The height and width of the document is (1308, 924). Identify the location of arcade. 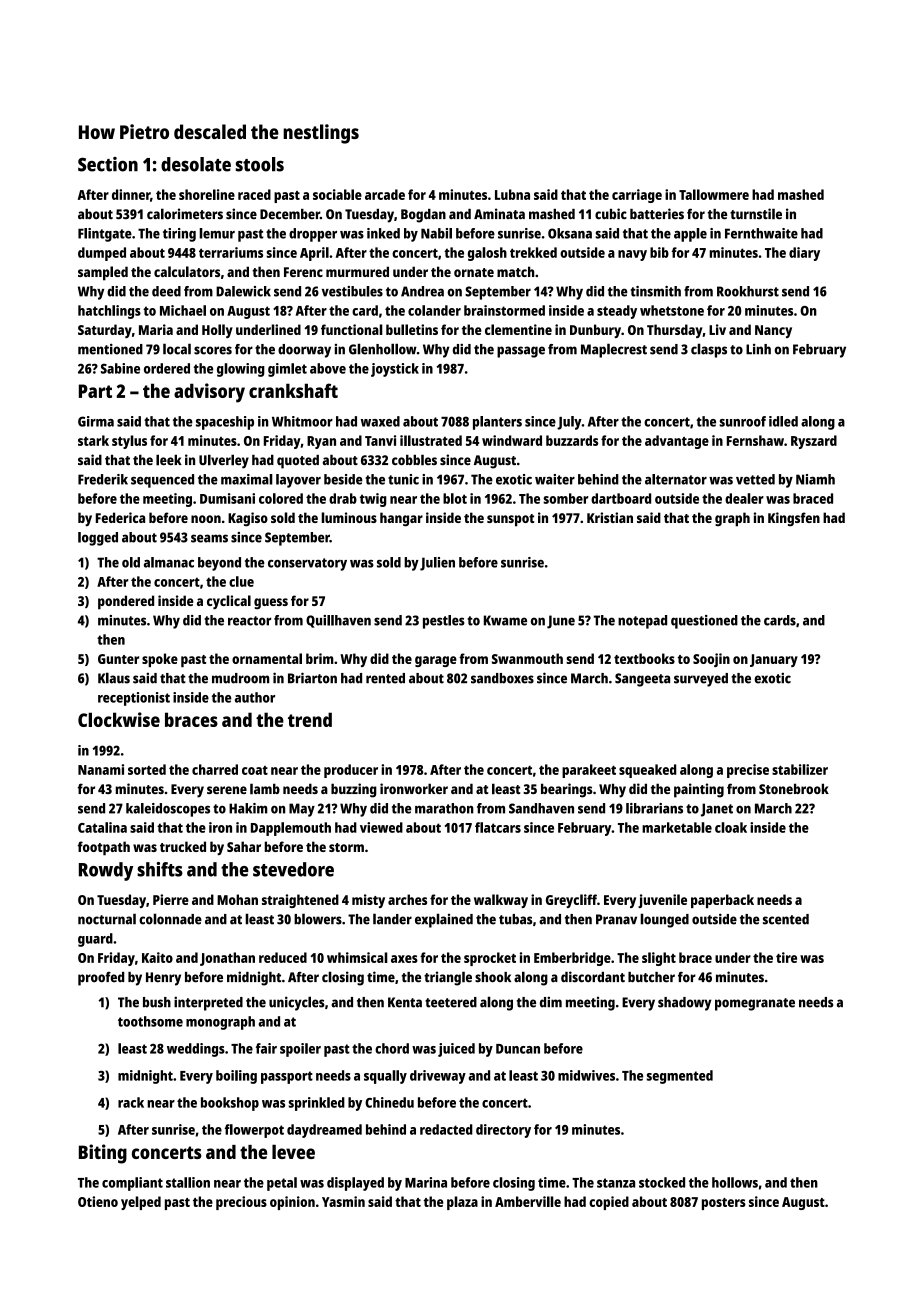
(385, 194).
